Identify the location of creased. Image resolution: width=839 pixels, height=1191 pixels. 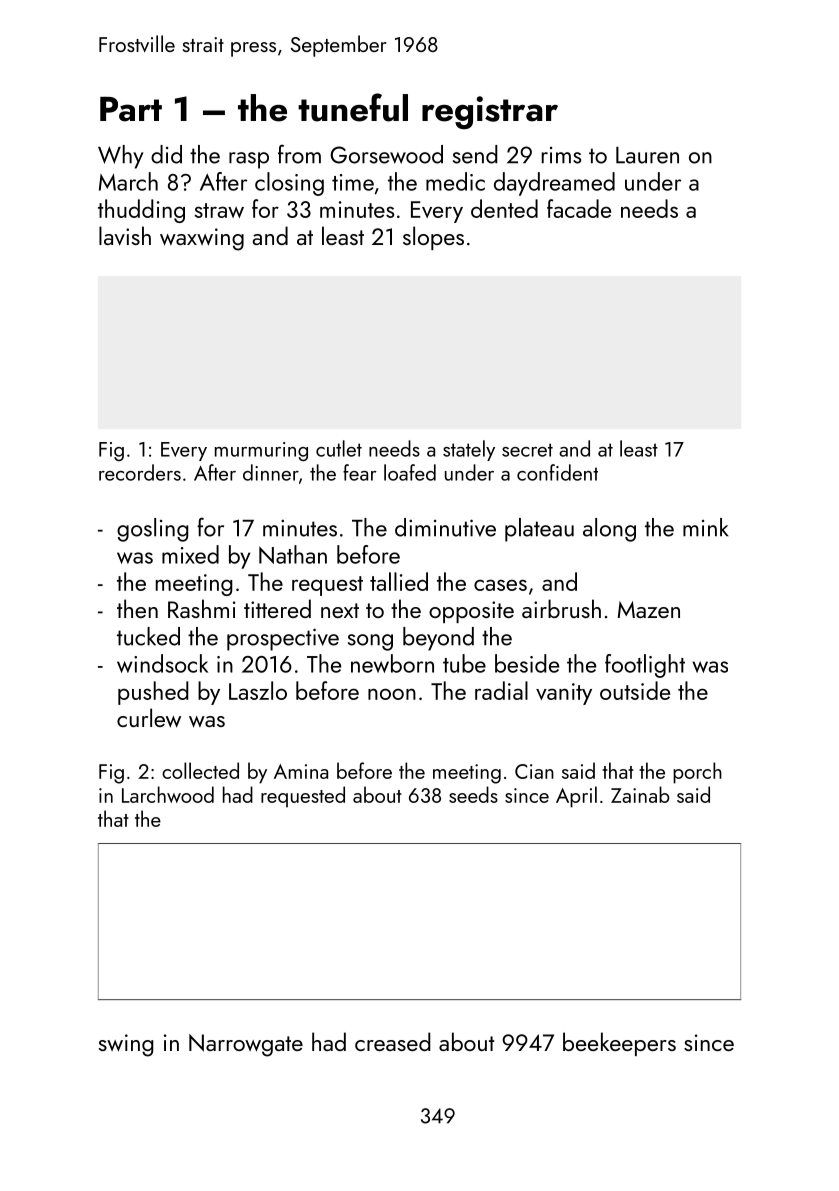
(393, 1041).
